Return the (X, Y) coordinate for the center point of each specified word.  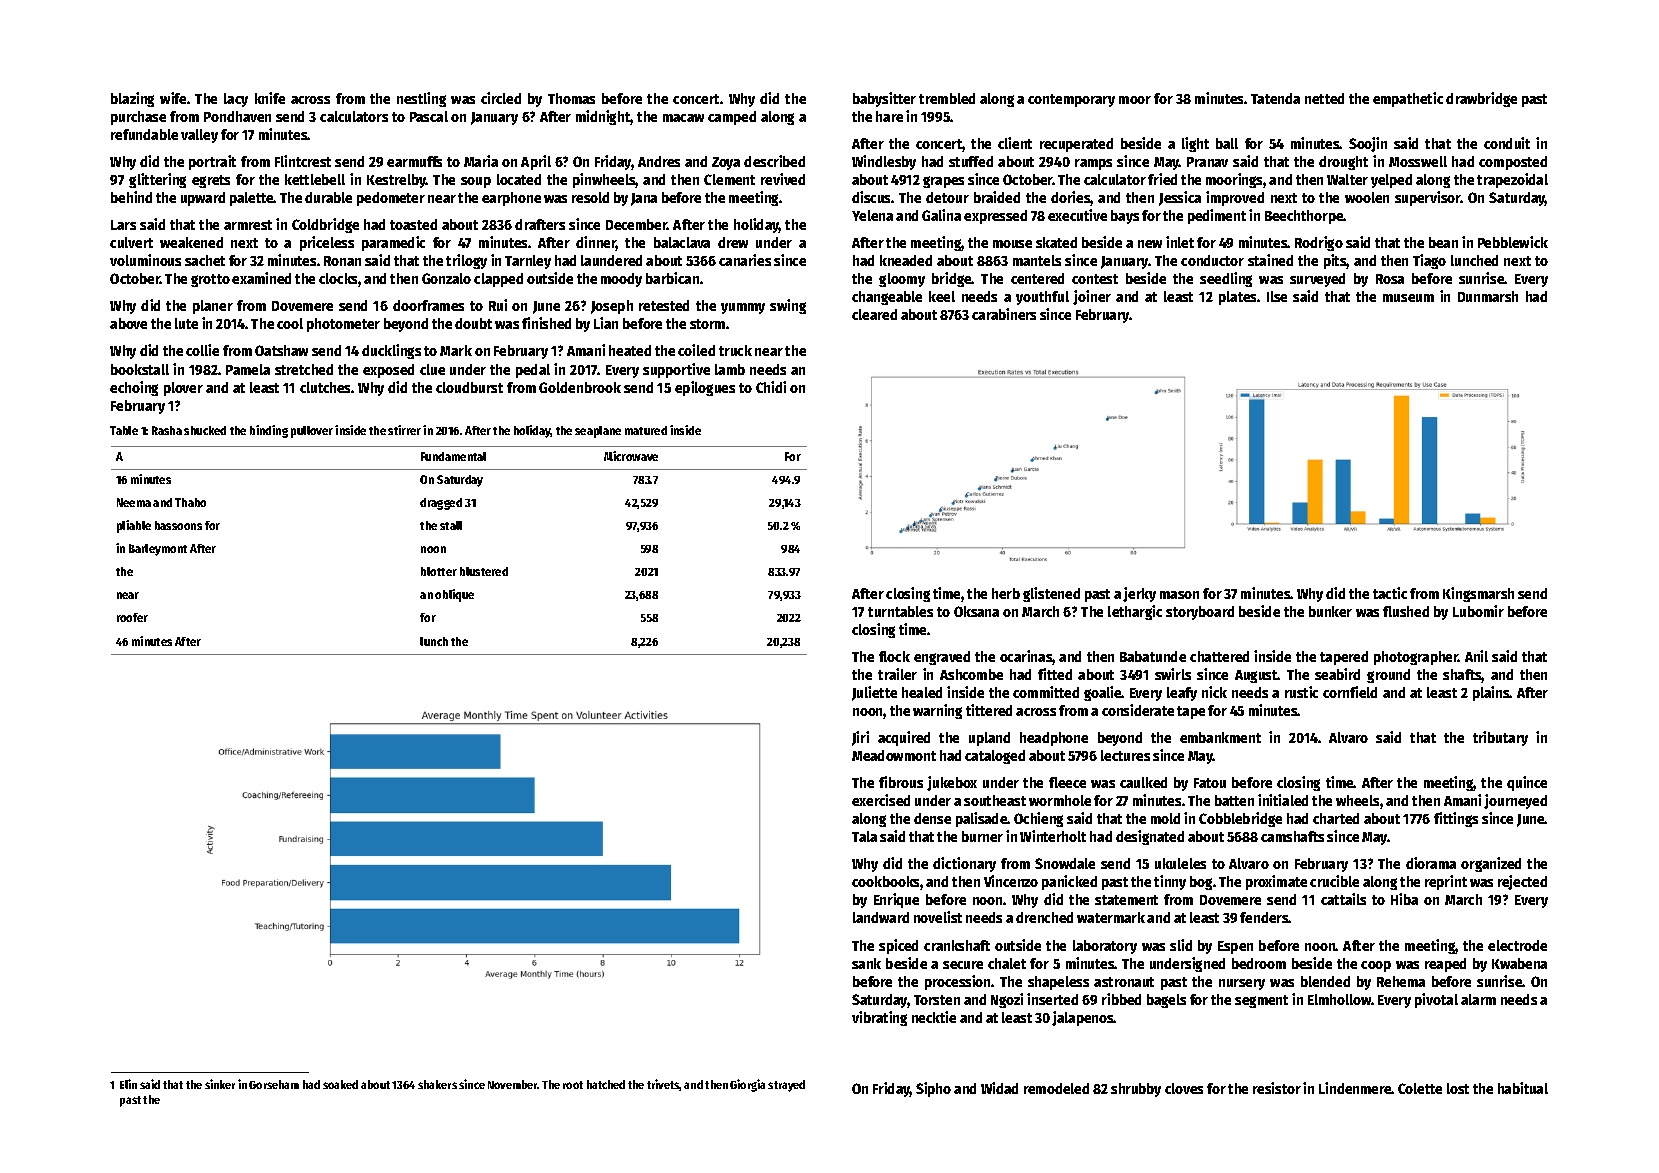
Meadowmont (894, 755)
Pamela (248, 369)
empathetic (1408, 99)
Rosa (1390, 279)
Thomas (571, 98)
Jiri (860, 738)
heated (630, 350)
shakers (437, 1084)
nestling (421, 99)
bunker (1330, 611)
